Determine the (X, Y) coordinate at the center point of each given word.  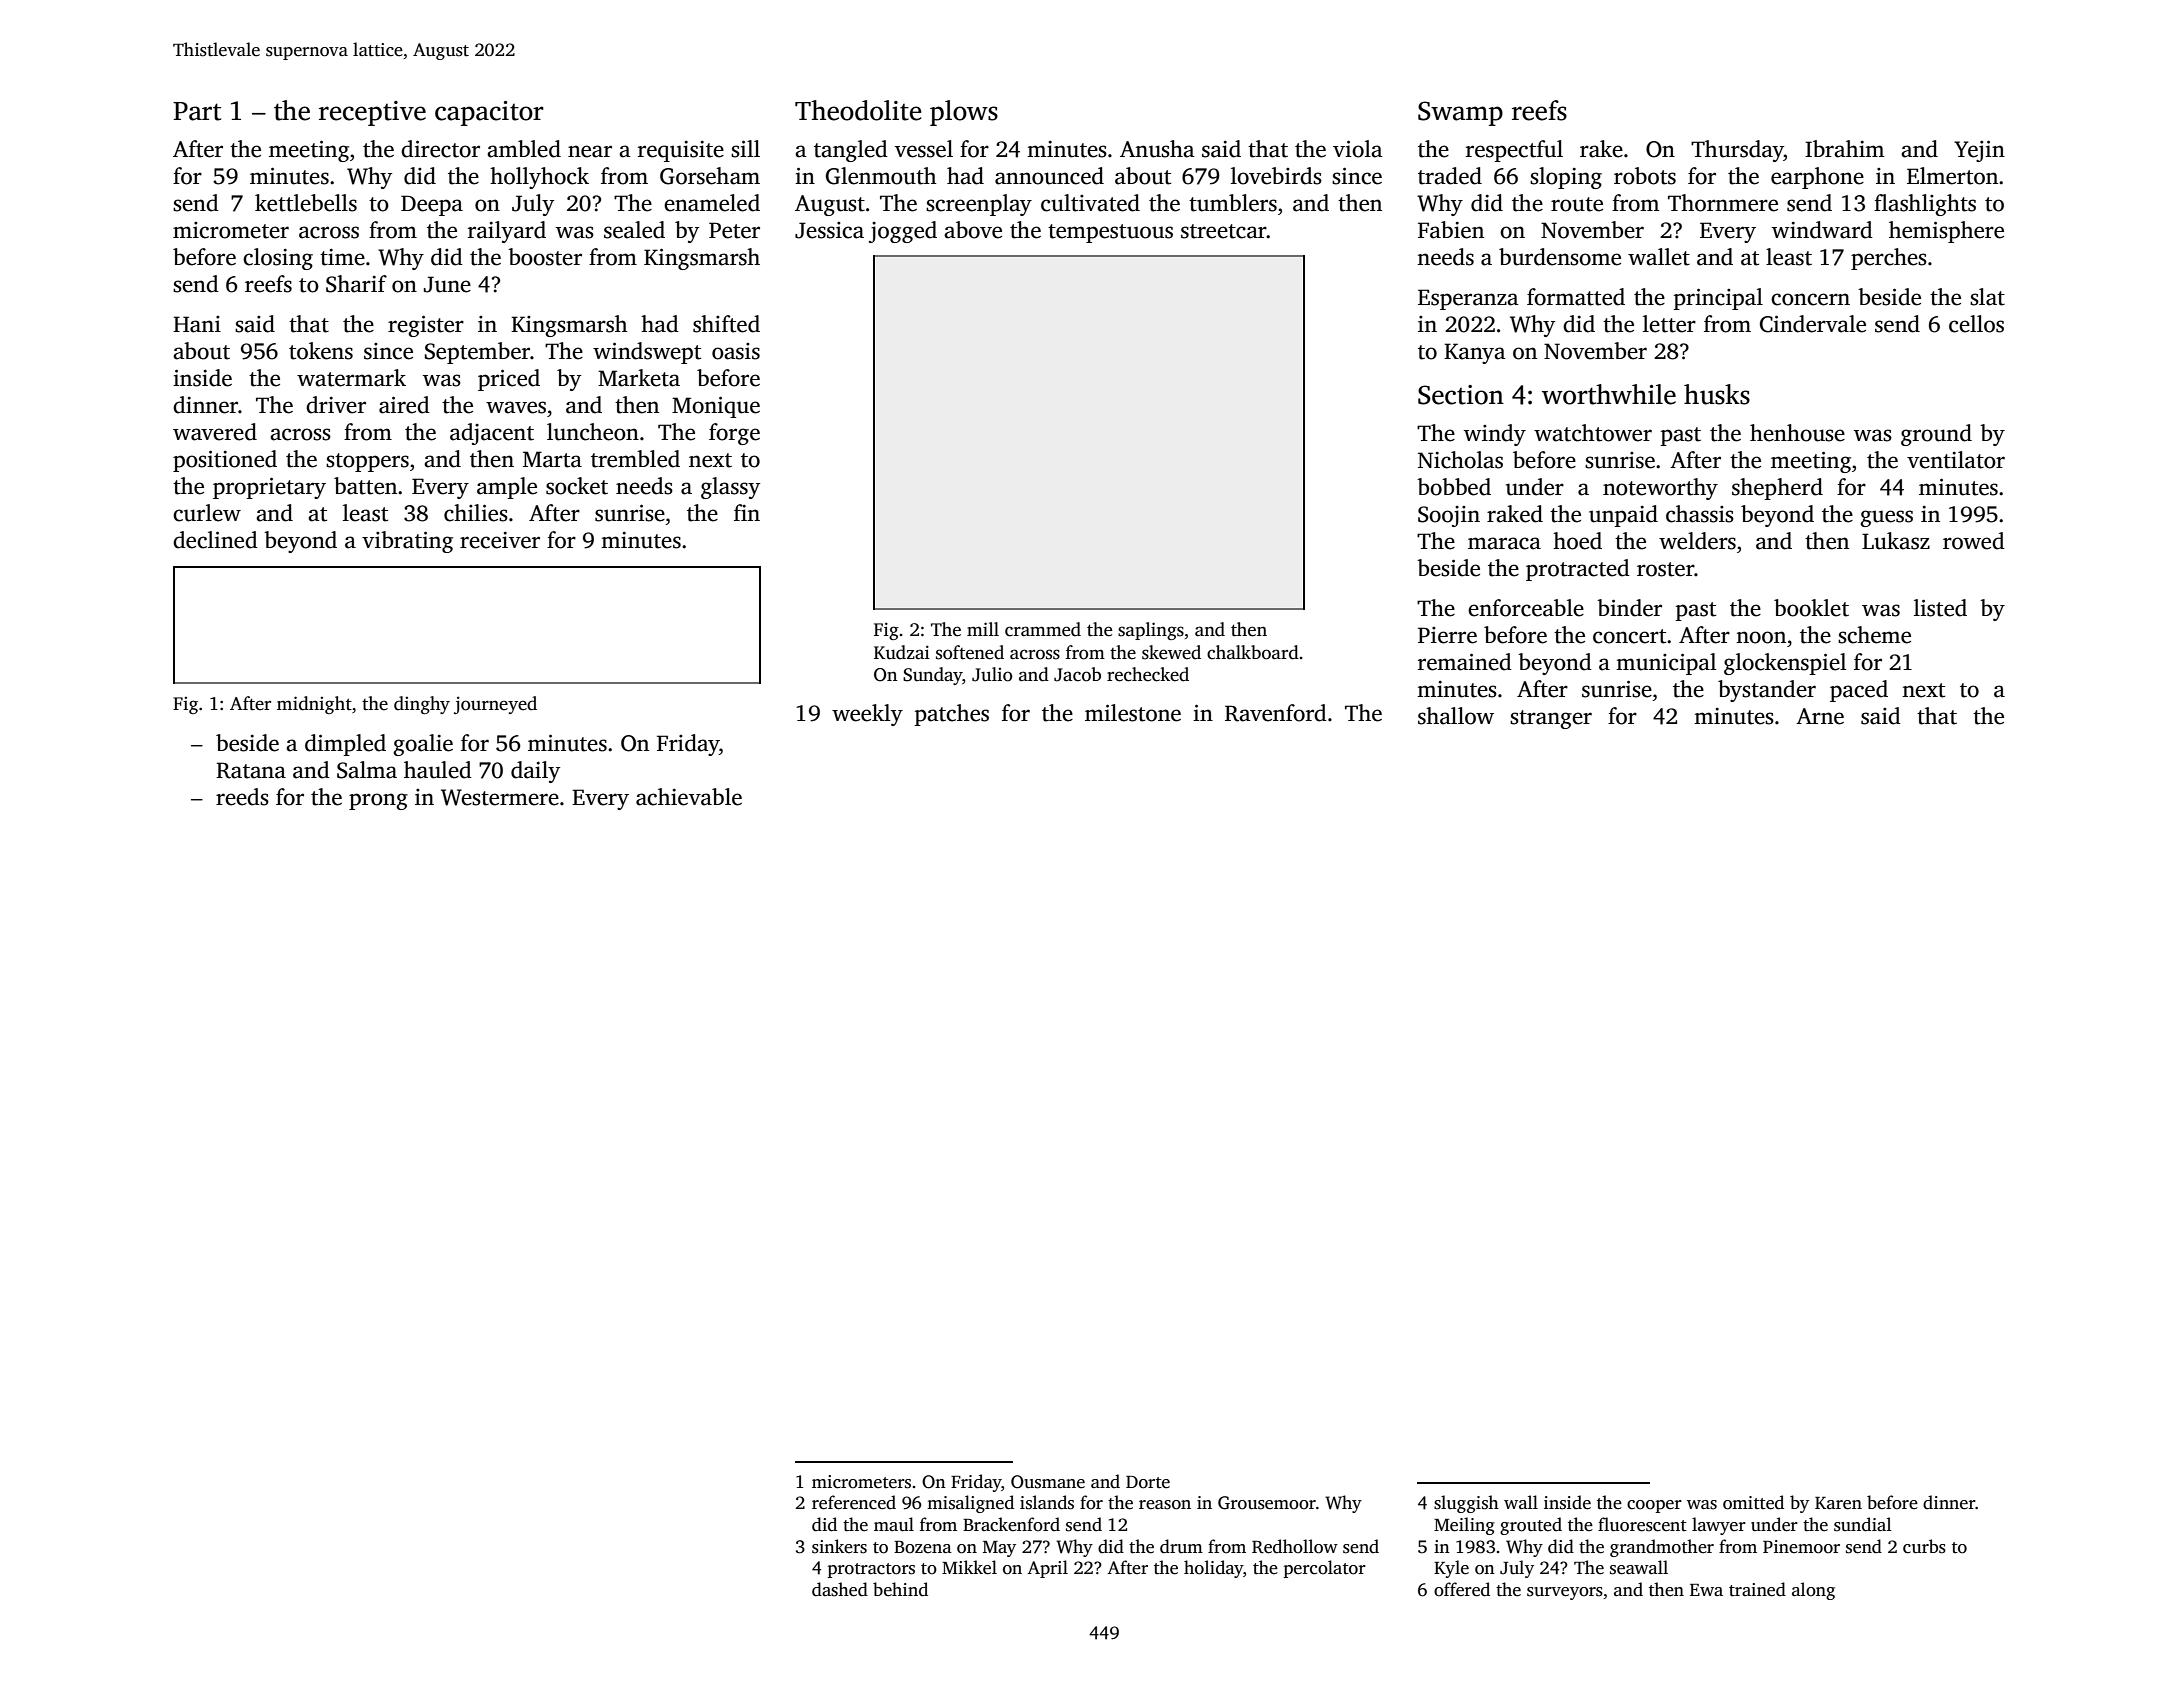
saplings (1151, 631)
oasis (736, 351)
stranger (1551, 719)
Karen (1838, 1503)
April (1047, 1569)
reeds (242, 797)
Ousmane (1048, 1482)
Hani (197, 324)
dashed (840, 1589)
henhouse (1797, 433)
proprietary (269, 488)
